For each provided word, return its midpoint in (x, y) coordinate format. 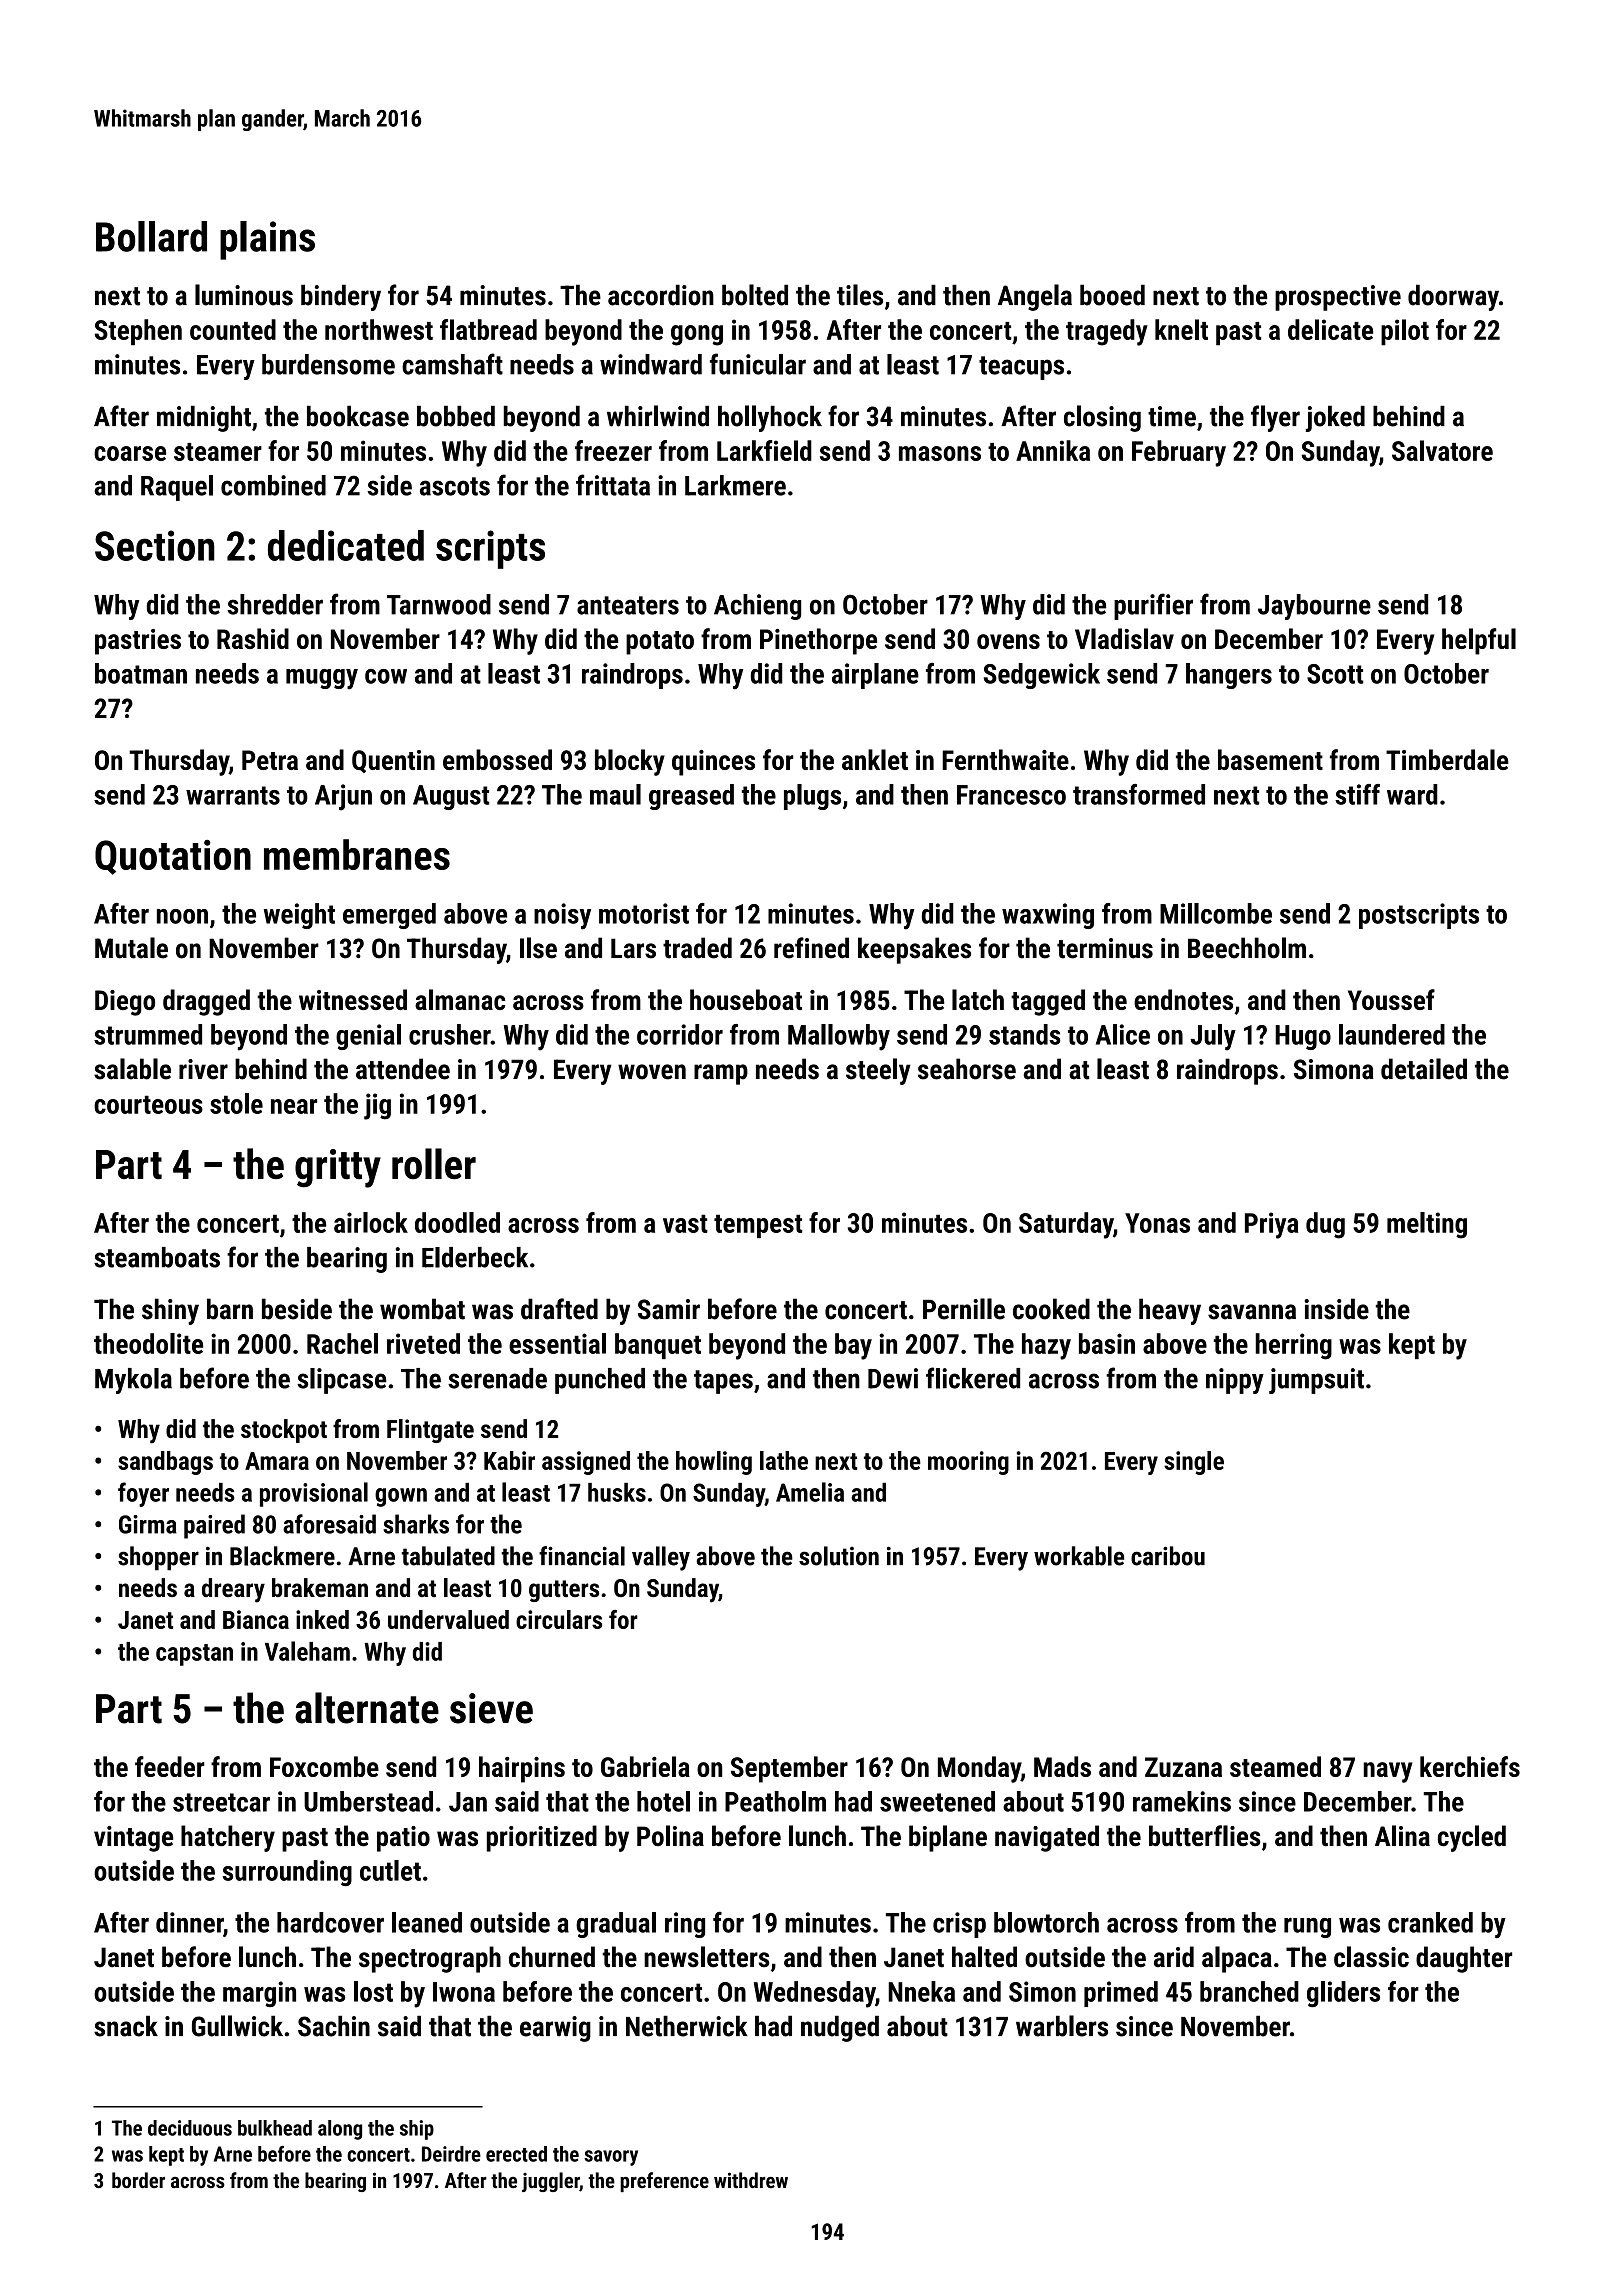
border (138, 2180)
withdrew (751, 2180)
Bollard (151, 236)
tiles (860, 295)
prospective (1338, 298)
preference (664, 2182)
